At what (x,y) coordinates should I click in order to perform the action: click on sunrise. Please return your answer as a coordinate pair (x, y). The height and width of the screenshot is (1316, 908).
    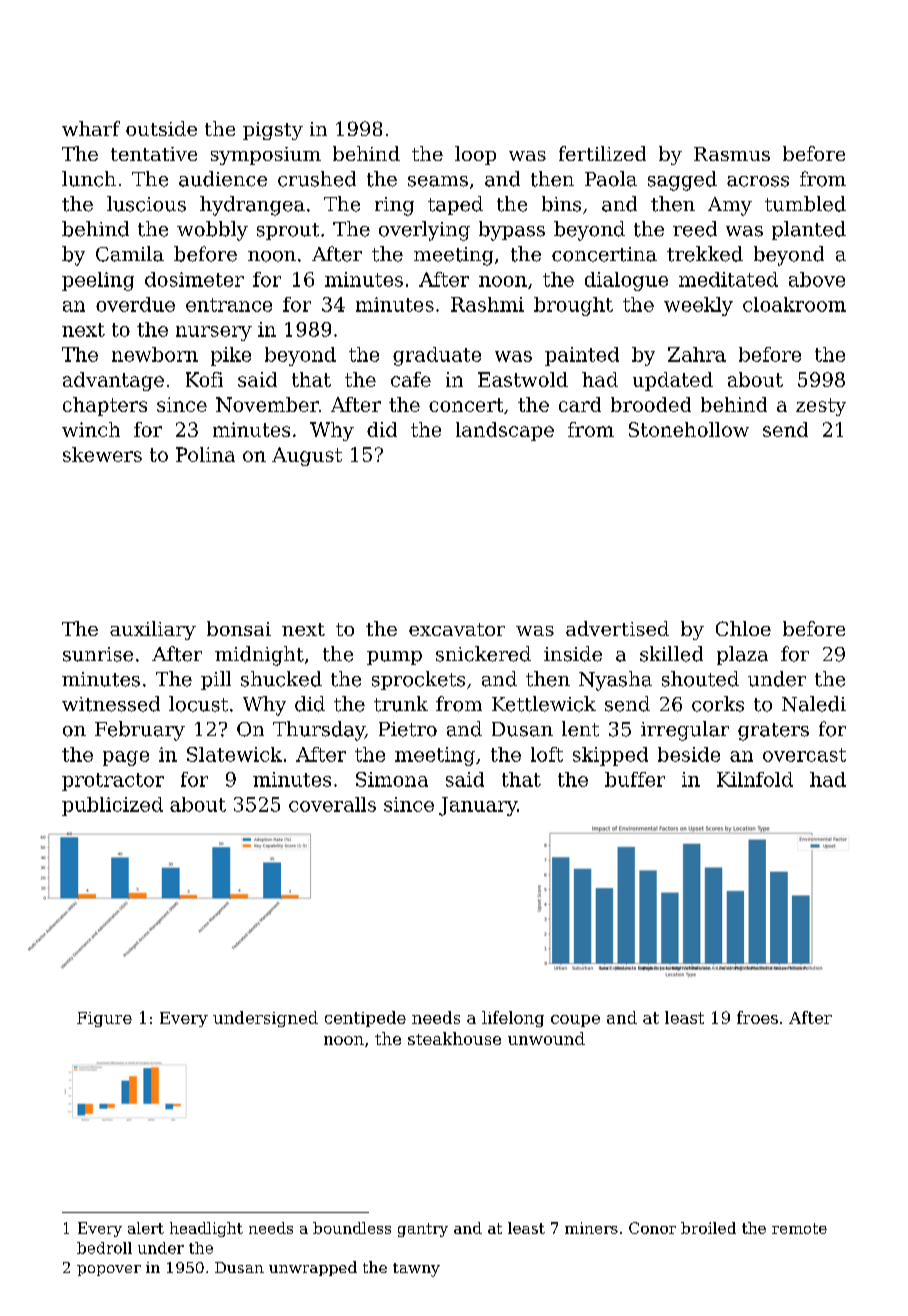
    Looking at the image, I should click on (98, 654).
